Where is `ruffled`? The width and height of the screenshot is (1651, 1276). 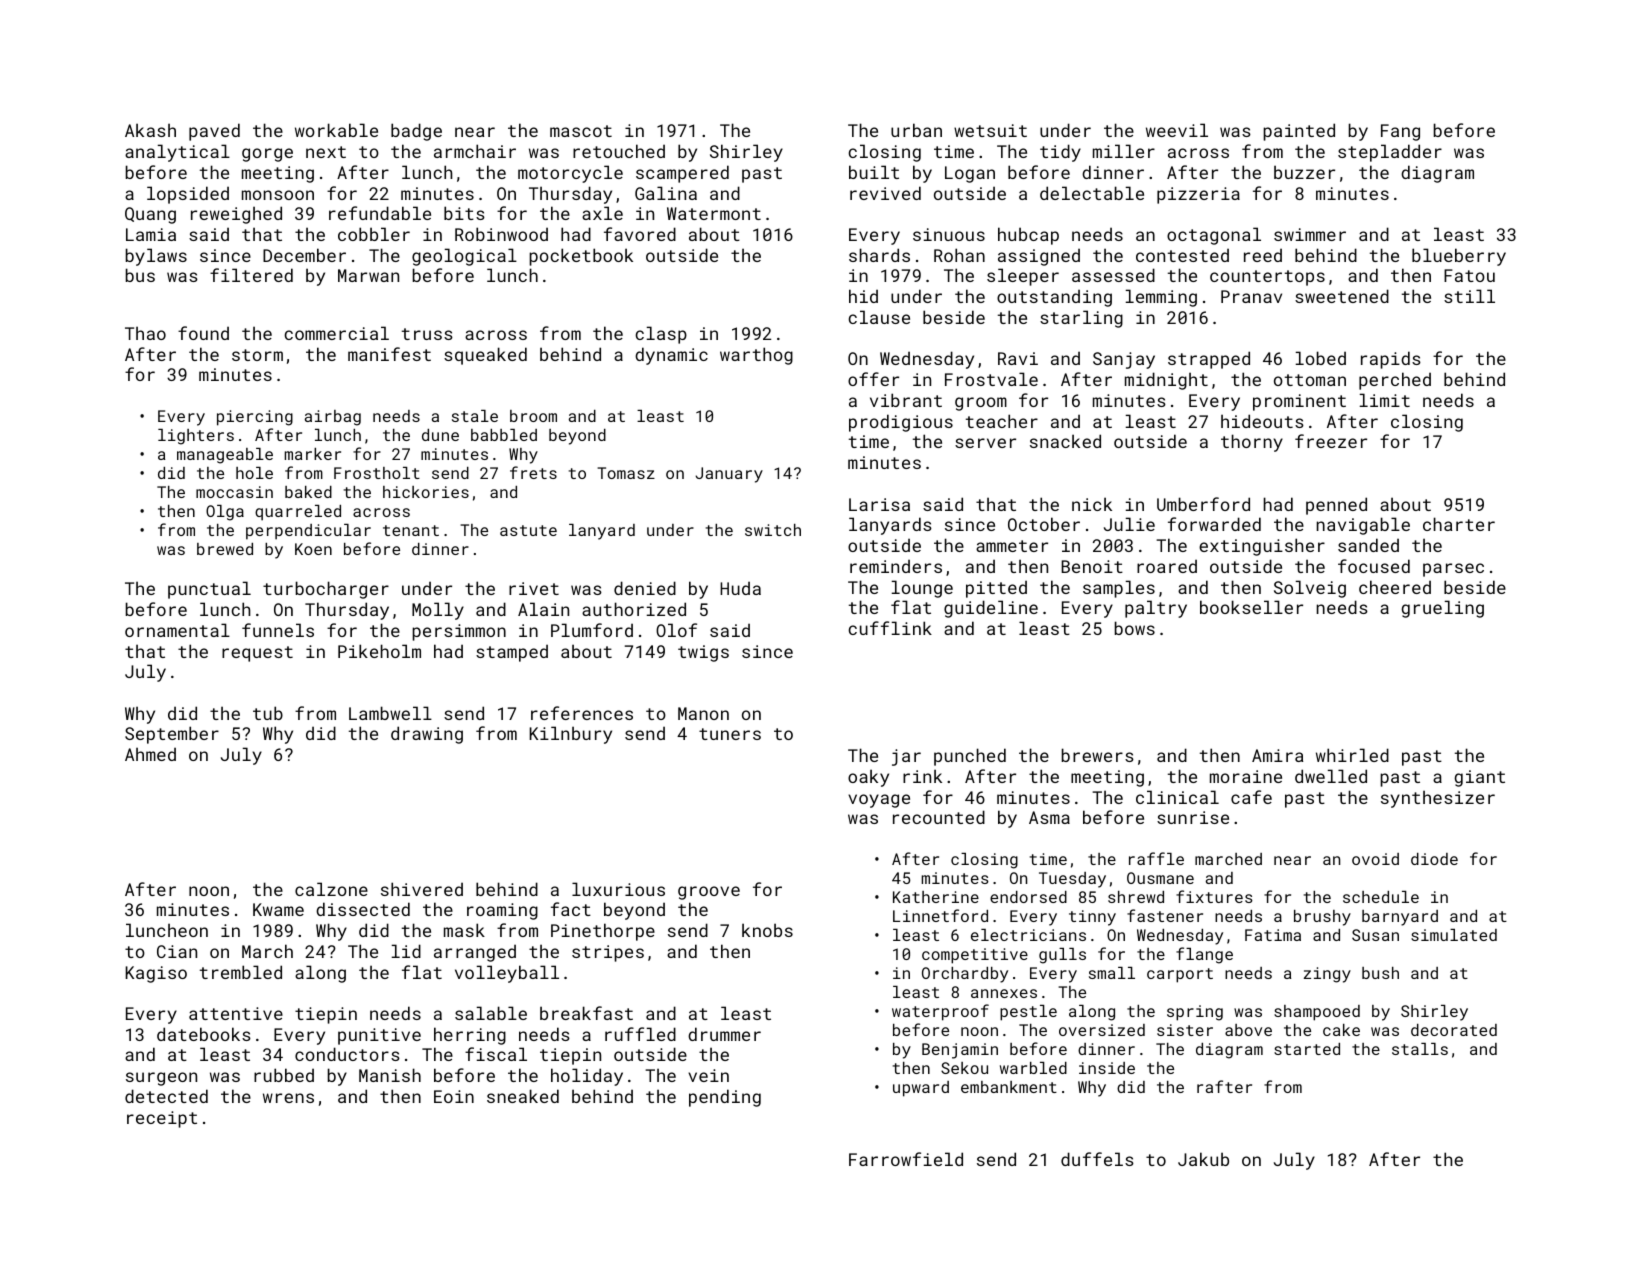 ruffled is located at coordinates (640, 1034).
